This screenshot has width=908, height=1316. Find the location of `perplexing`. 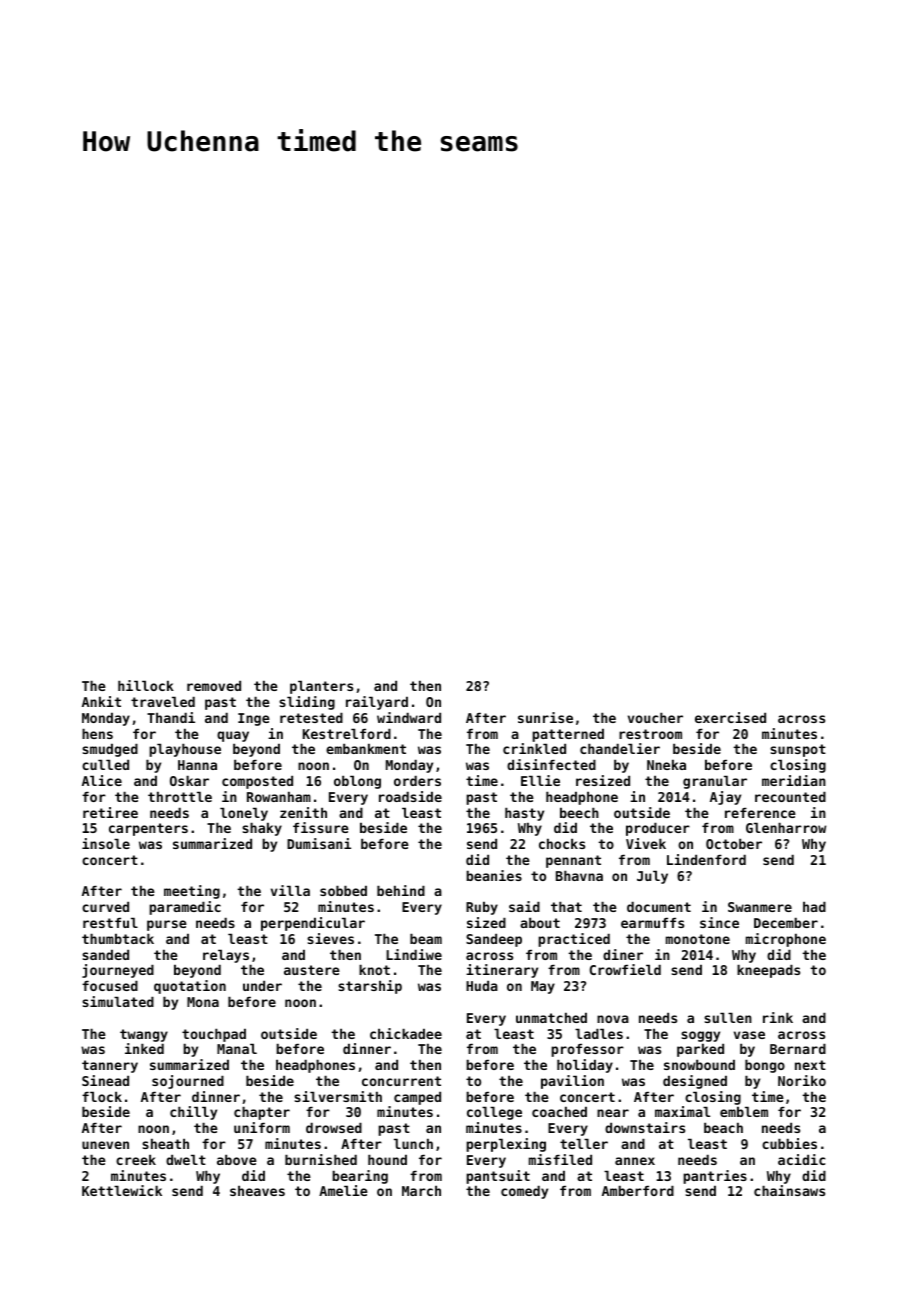

perplexing is located at coordinates (506, 1145).
